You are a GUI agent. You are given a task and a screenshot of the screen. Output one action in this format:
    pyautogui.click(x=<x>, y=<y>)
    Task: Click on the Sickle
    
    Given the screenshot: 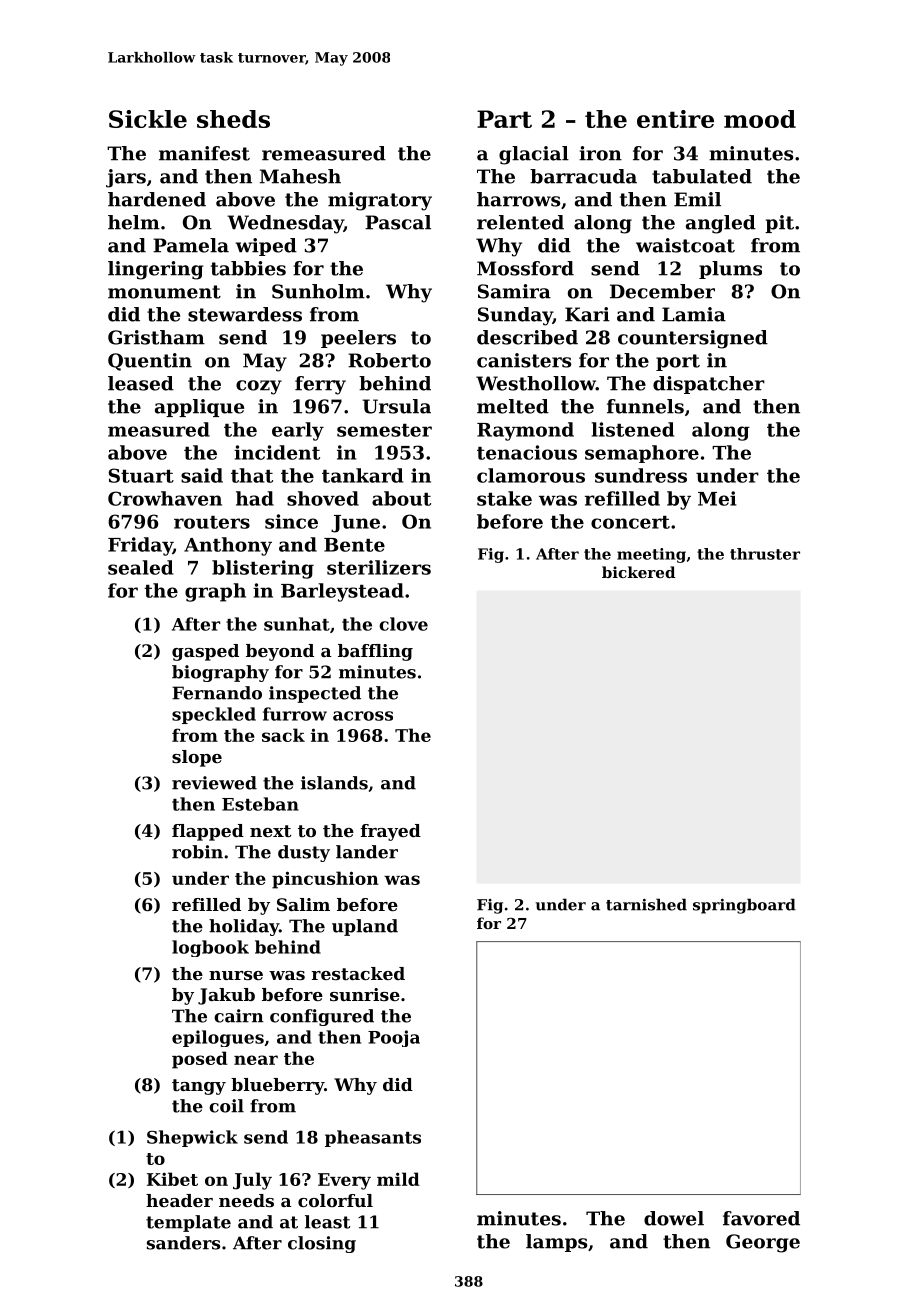 What is the action you would take?
    pyautogui.click(x=148, y=119)
